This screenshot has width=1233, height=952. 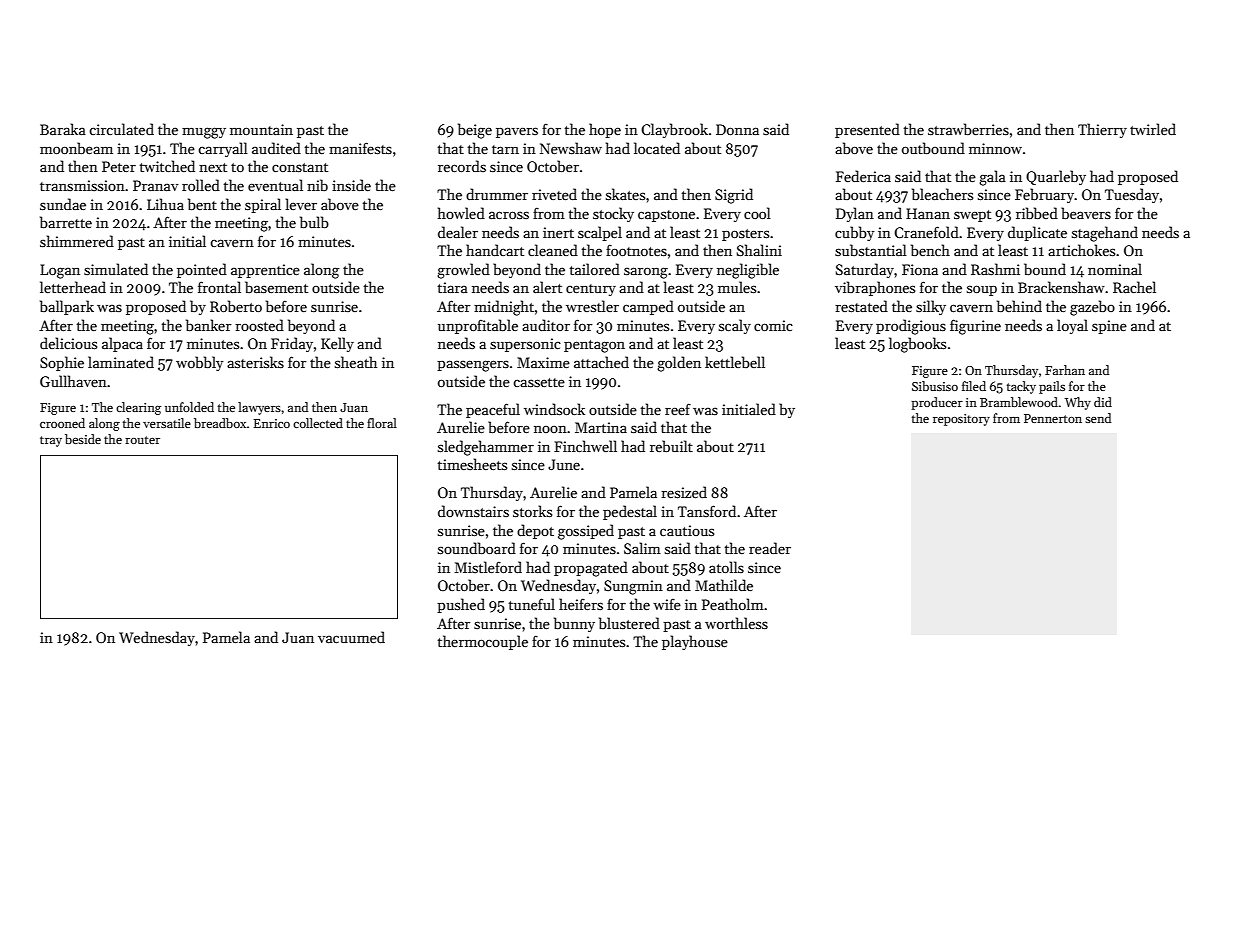 I want to click on Rachel, so click(x=1134, y=287).
